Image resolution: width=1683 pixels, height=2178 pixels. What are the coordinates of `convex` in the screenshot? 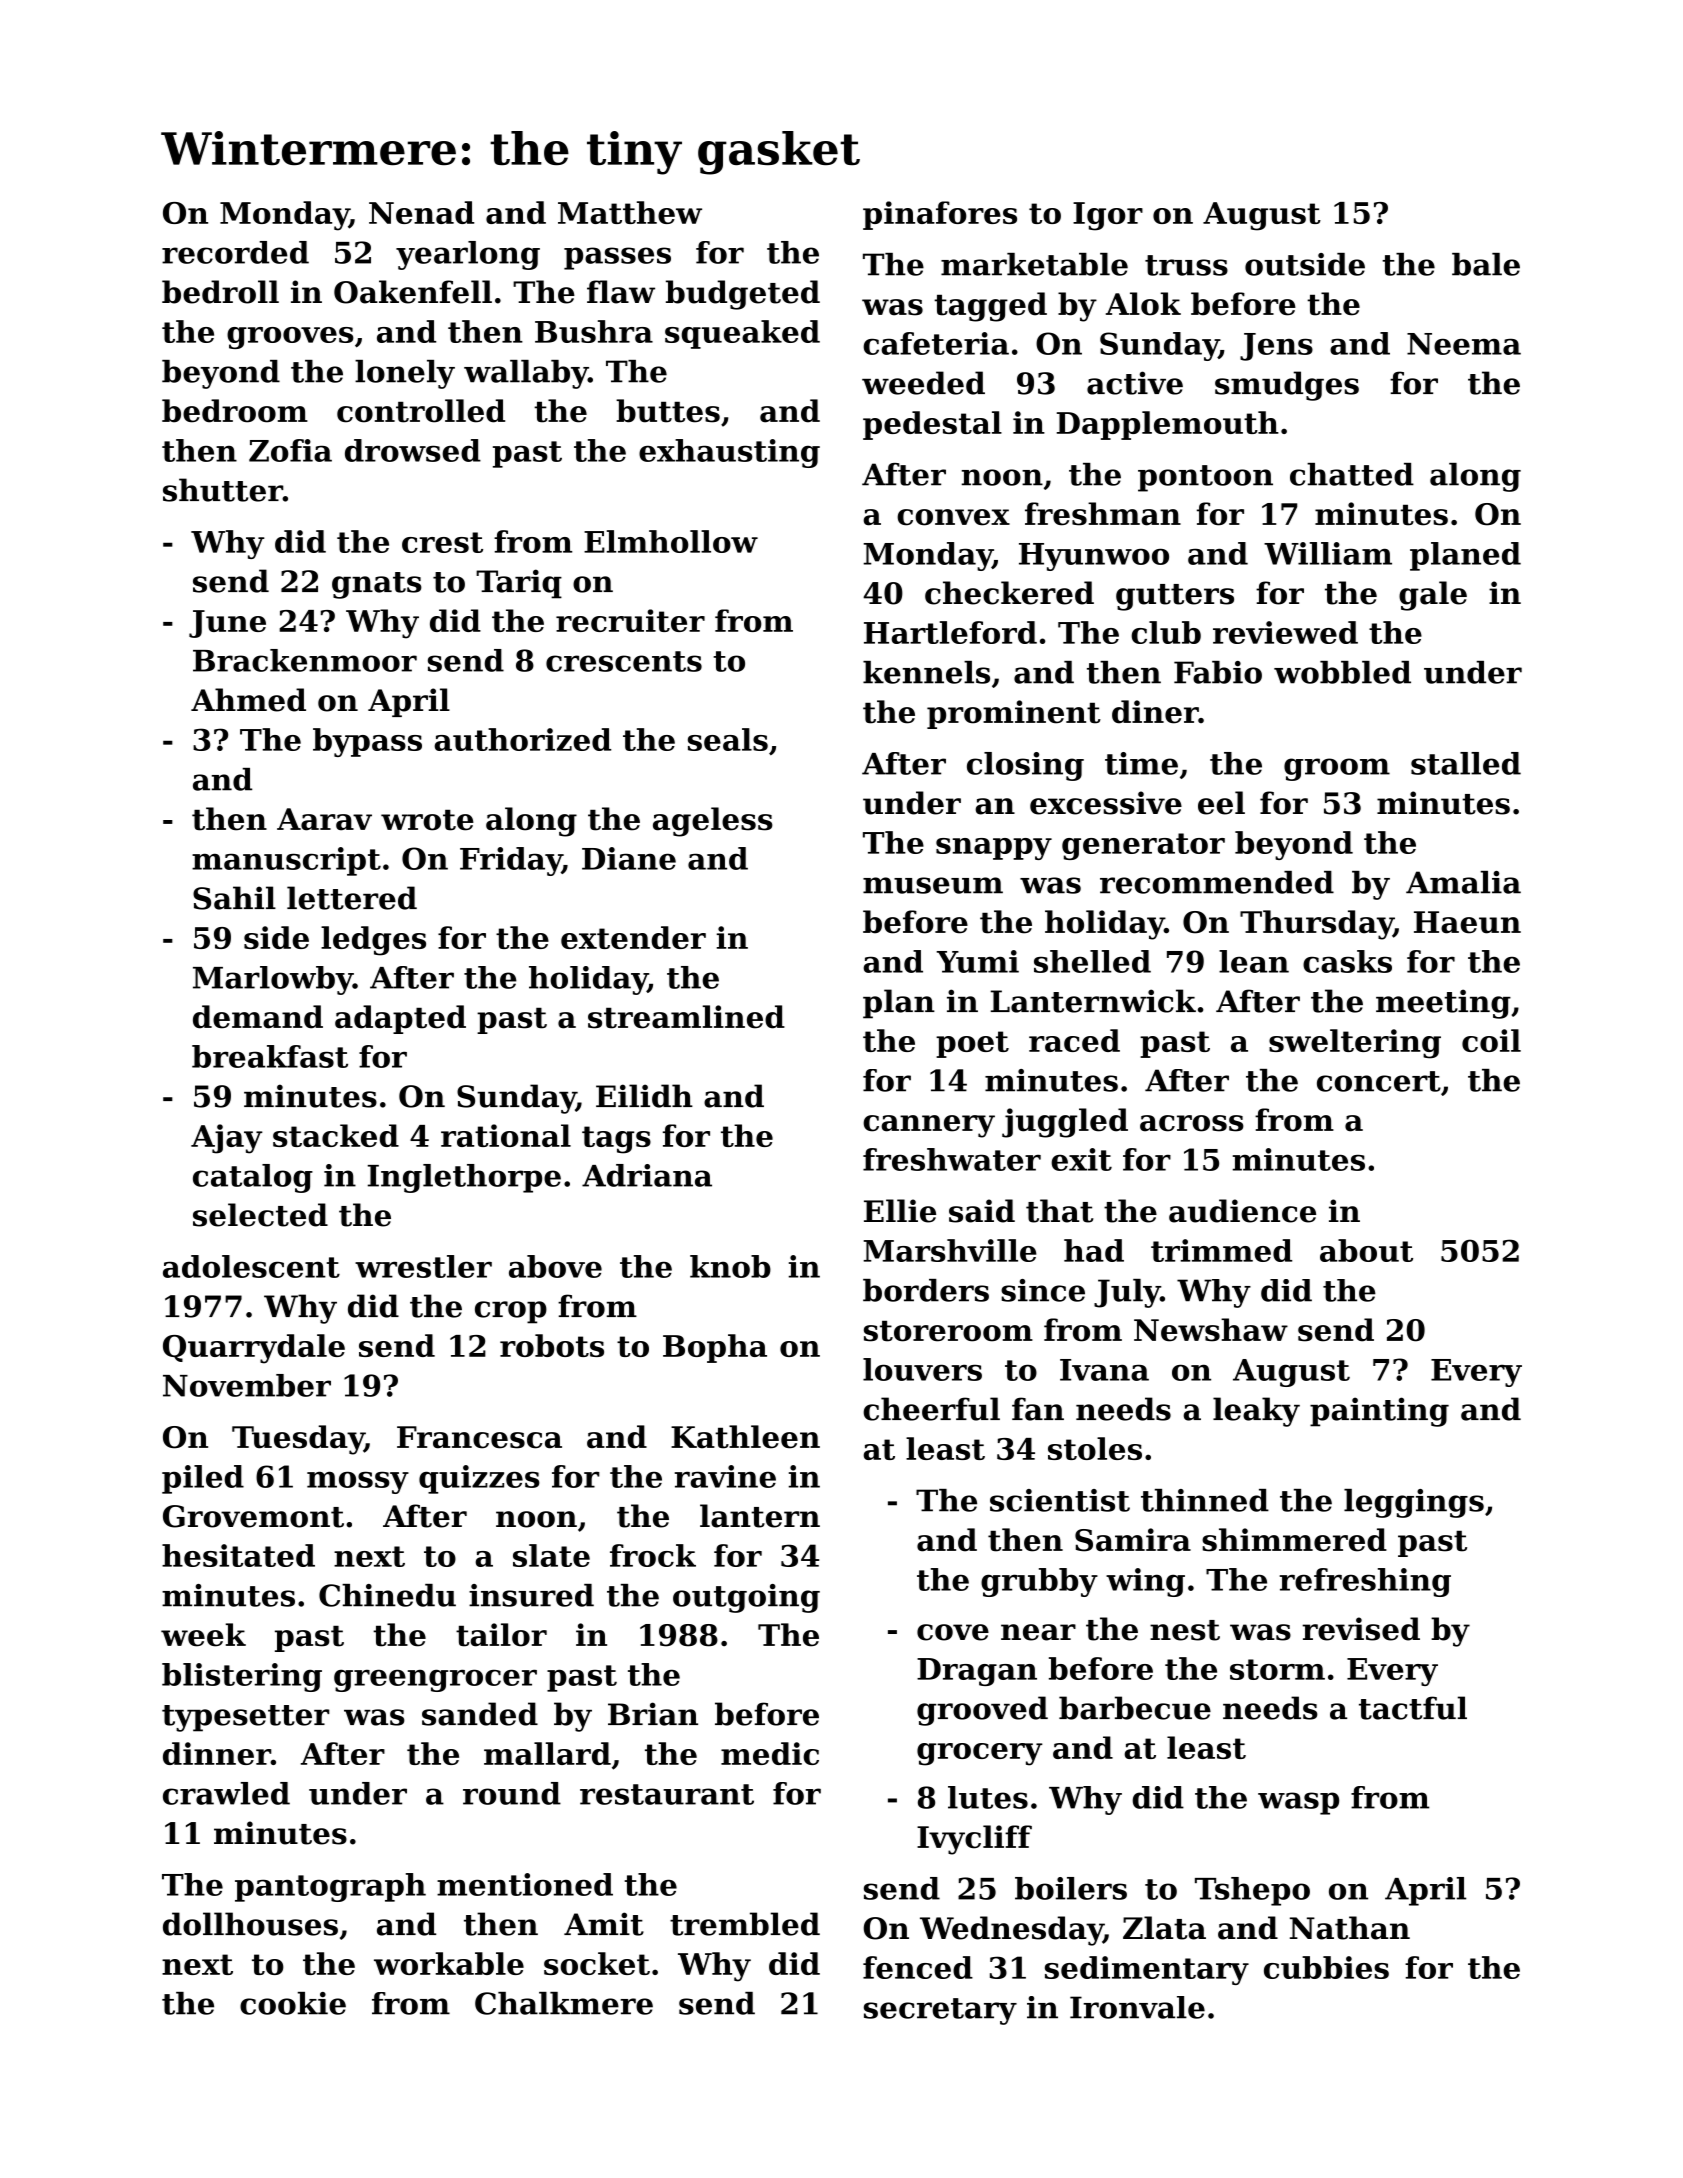 It's located at (953, 517).
